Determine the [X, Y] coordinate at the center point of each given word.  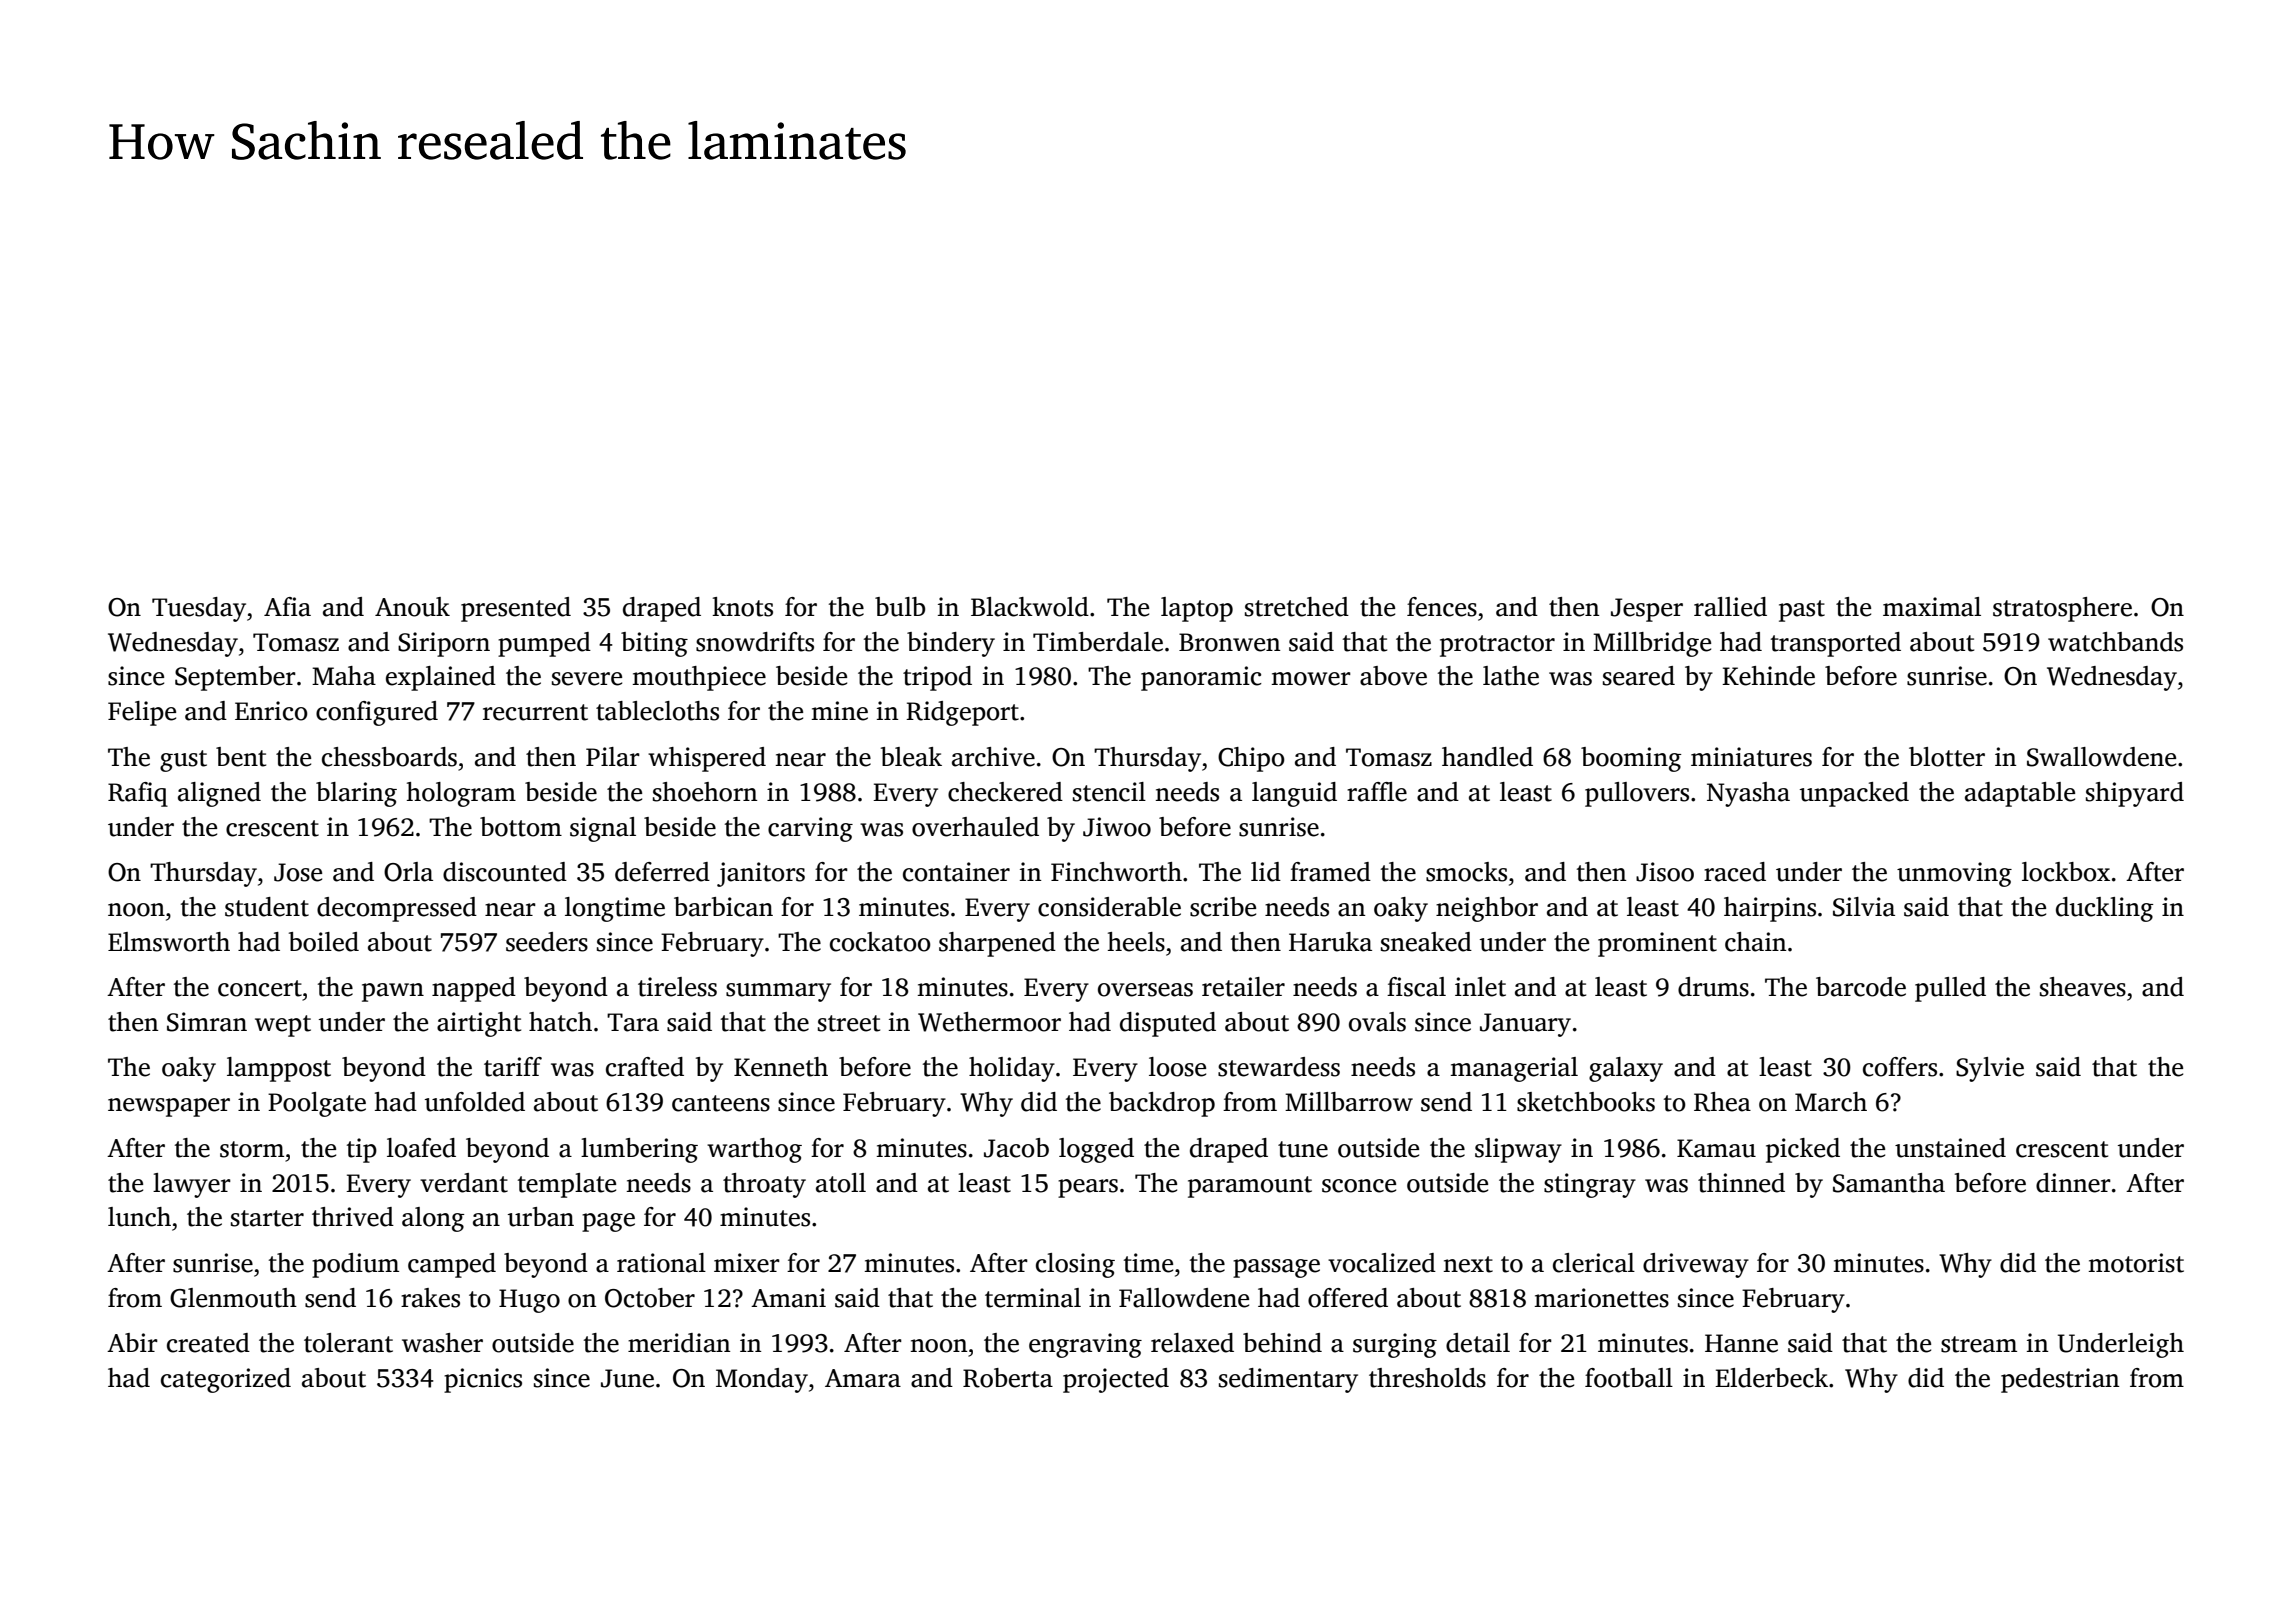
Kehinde [1768, 676]
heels [1136, 942]
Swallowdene [2101, 757]
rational [661, 1263]
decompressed [397, 909]
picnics [483, 1380]
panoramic [1201, 678]
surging [1395, 1345]
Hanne [1741, 1343]
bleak [911, 757]
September [235, 678]
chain [1755, 942]
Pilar [613, 757]
